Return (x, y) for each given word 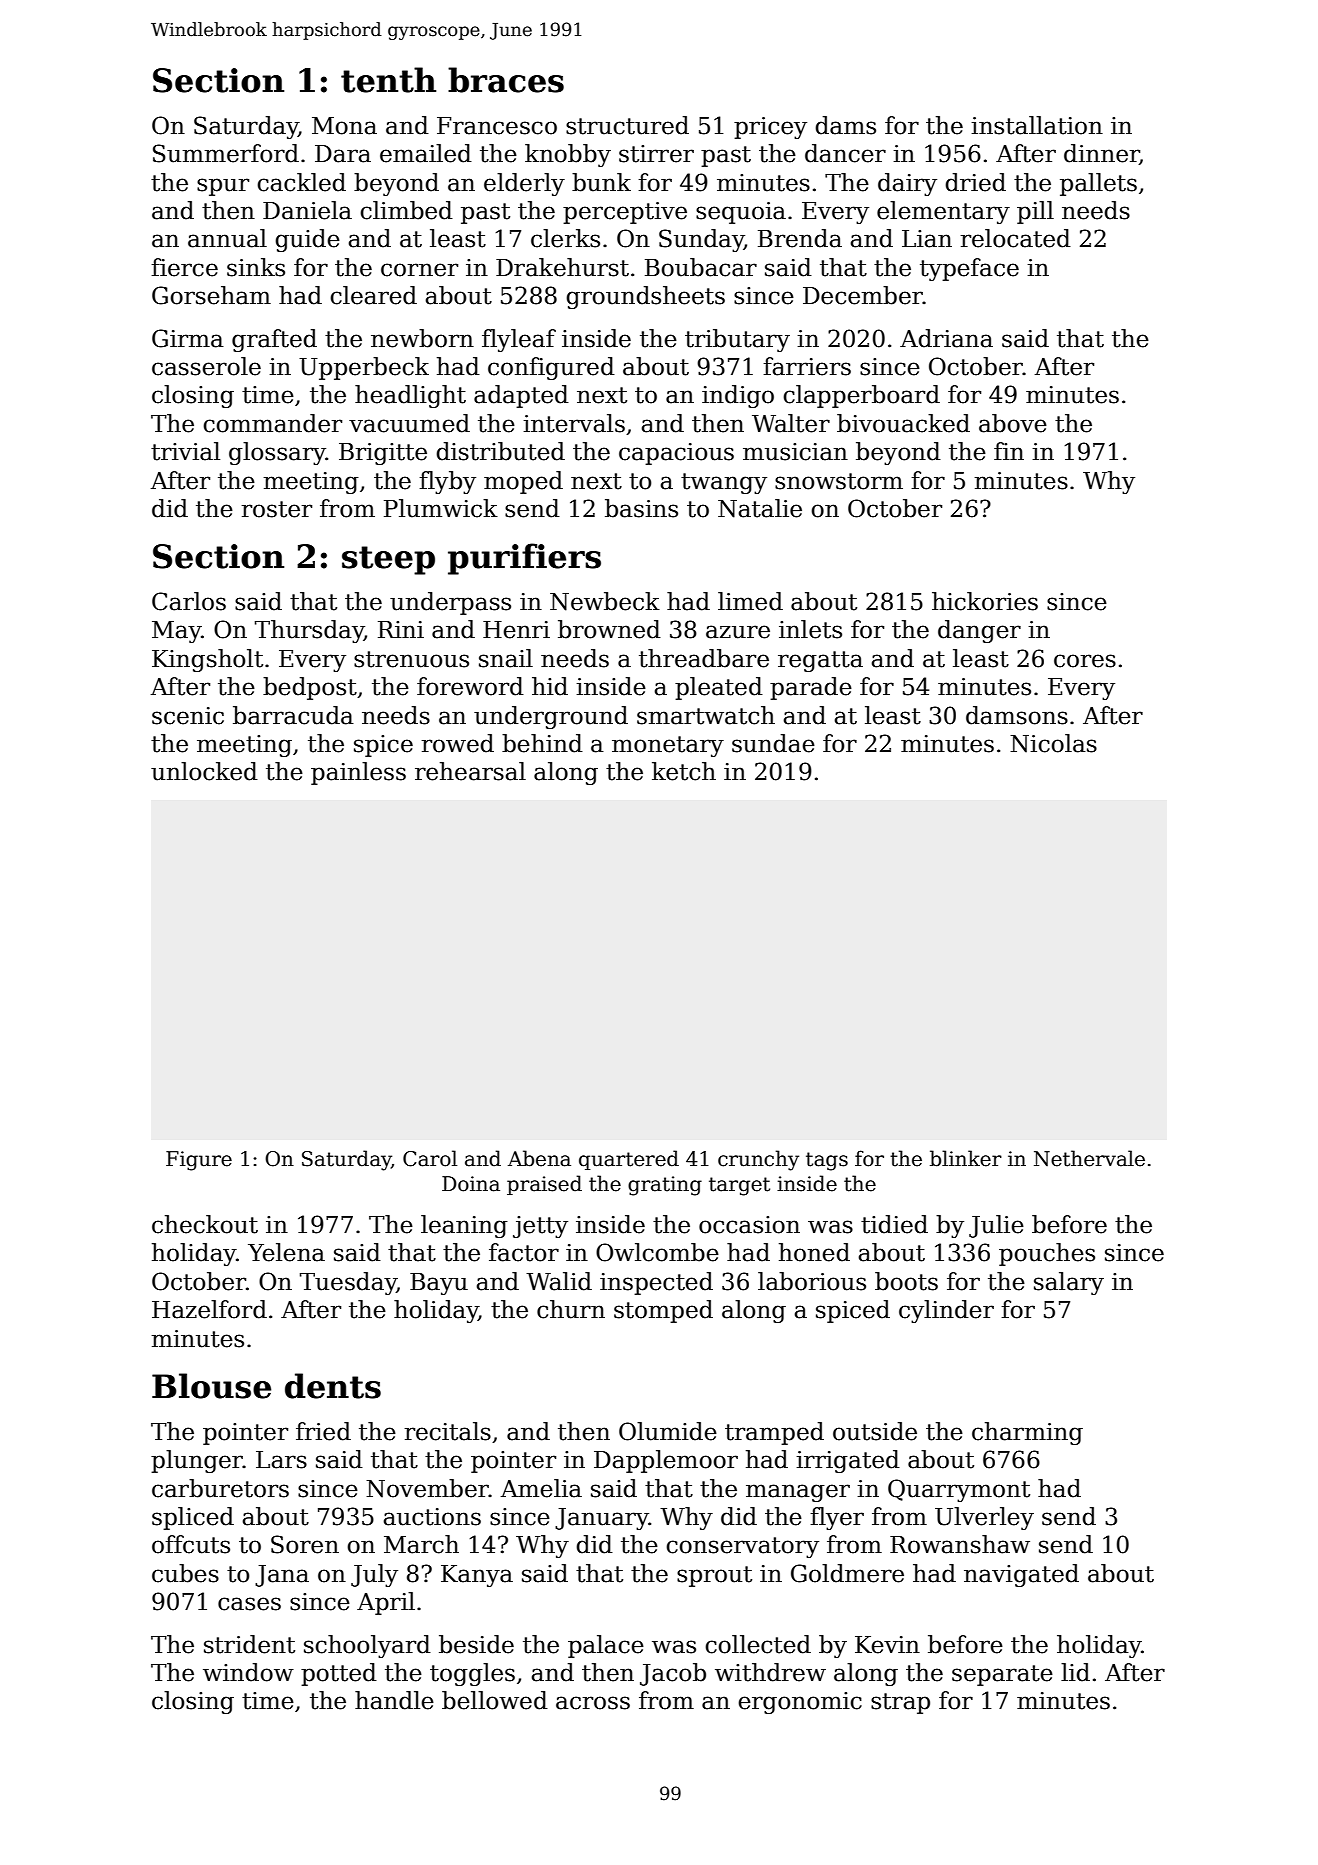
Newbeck (605, 601)
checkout (205, 1224)
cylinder (946, 1311)
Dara (343, 154)
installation (1037, 125)
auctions (432, 1517)
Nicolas (1053, 743)
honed (814, 1252)
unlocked (204, 771)
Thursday (309, 631)
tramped (774, 1433)
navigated (1021, 1575)
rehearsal (470, 771)
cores (1085, 661)
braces (506, 80)
